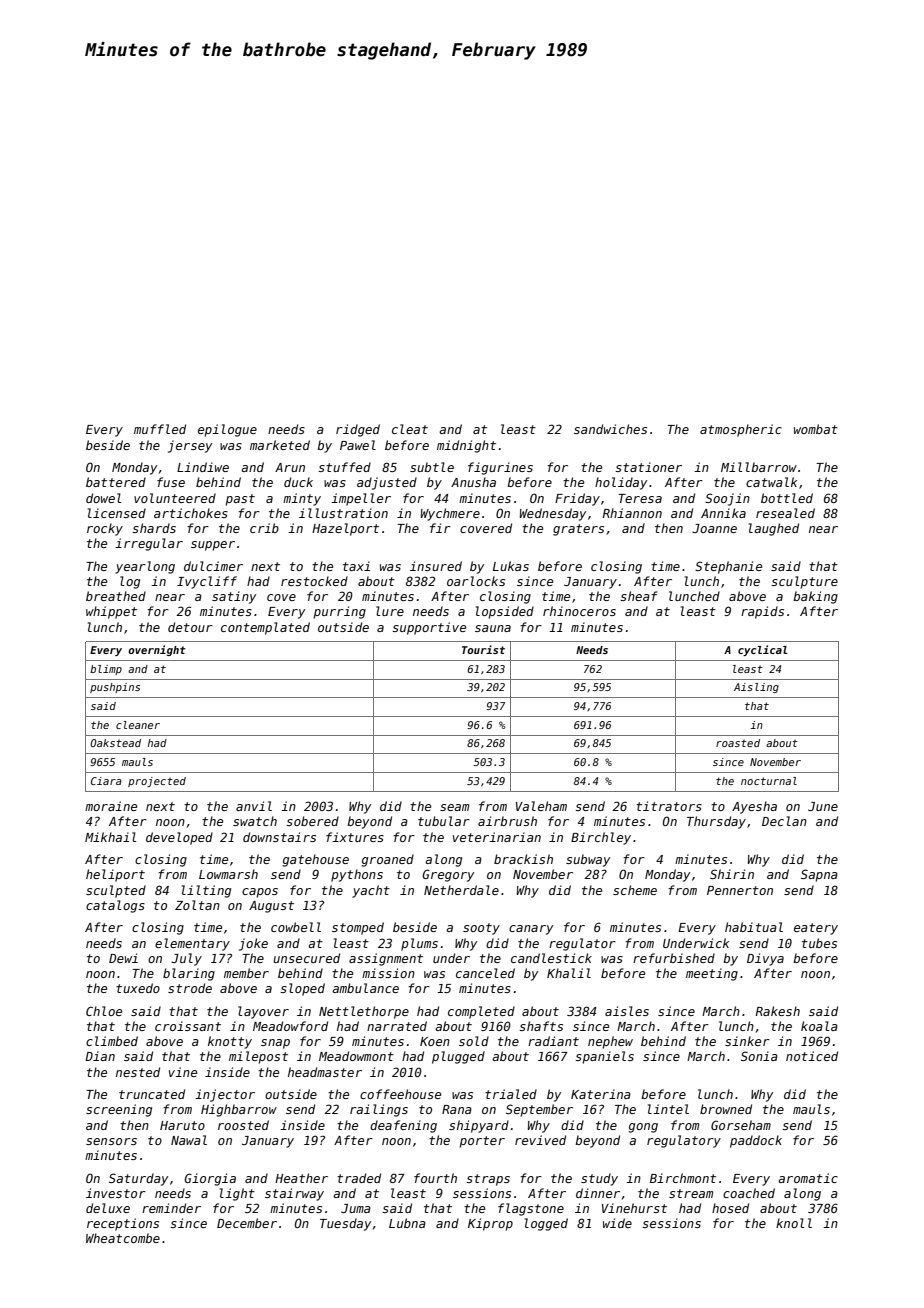  Describe the element at coordinates (103, 498) in the page. I see `dowel` at that location.
